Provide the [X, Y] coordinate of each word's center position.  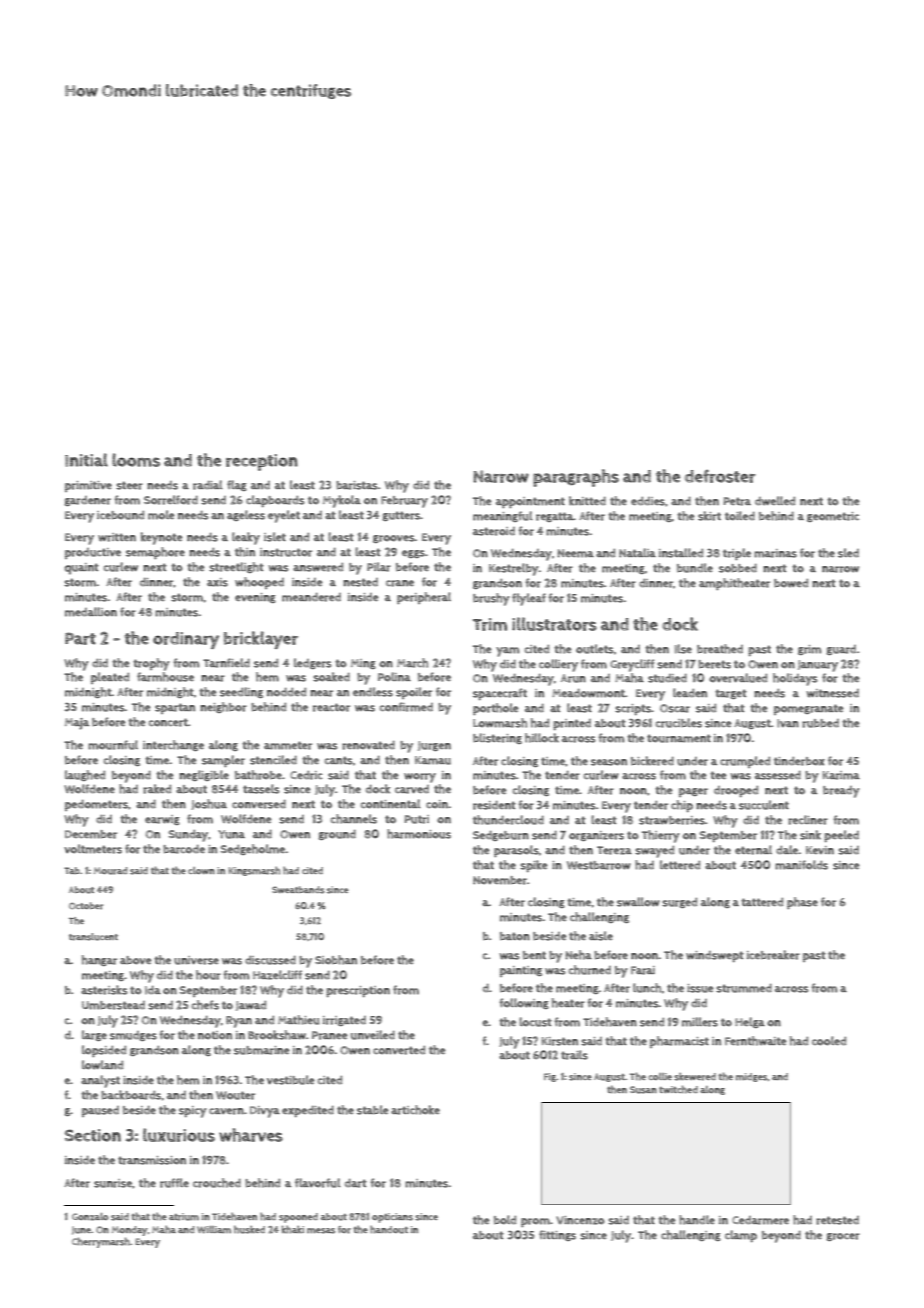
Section [93, 1135]
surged [679, 902]
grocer [843, 1237]
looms [136, 460]
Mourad [110, 871]
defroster [720, 476]
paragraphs [576, 478]
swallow [638, 902]
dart [356, 1183]
